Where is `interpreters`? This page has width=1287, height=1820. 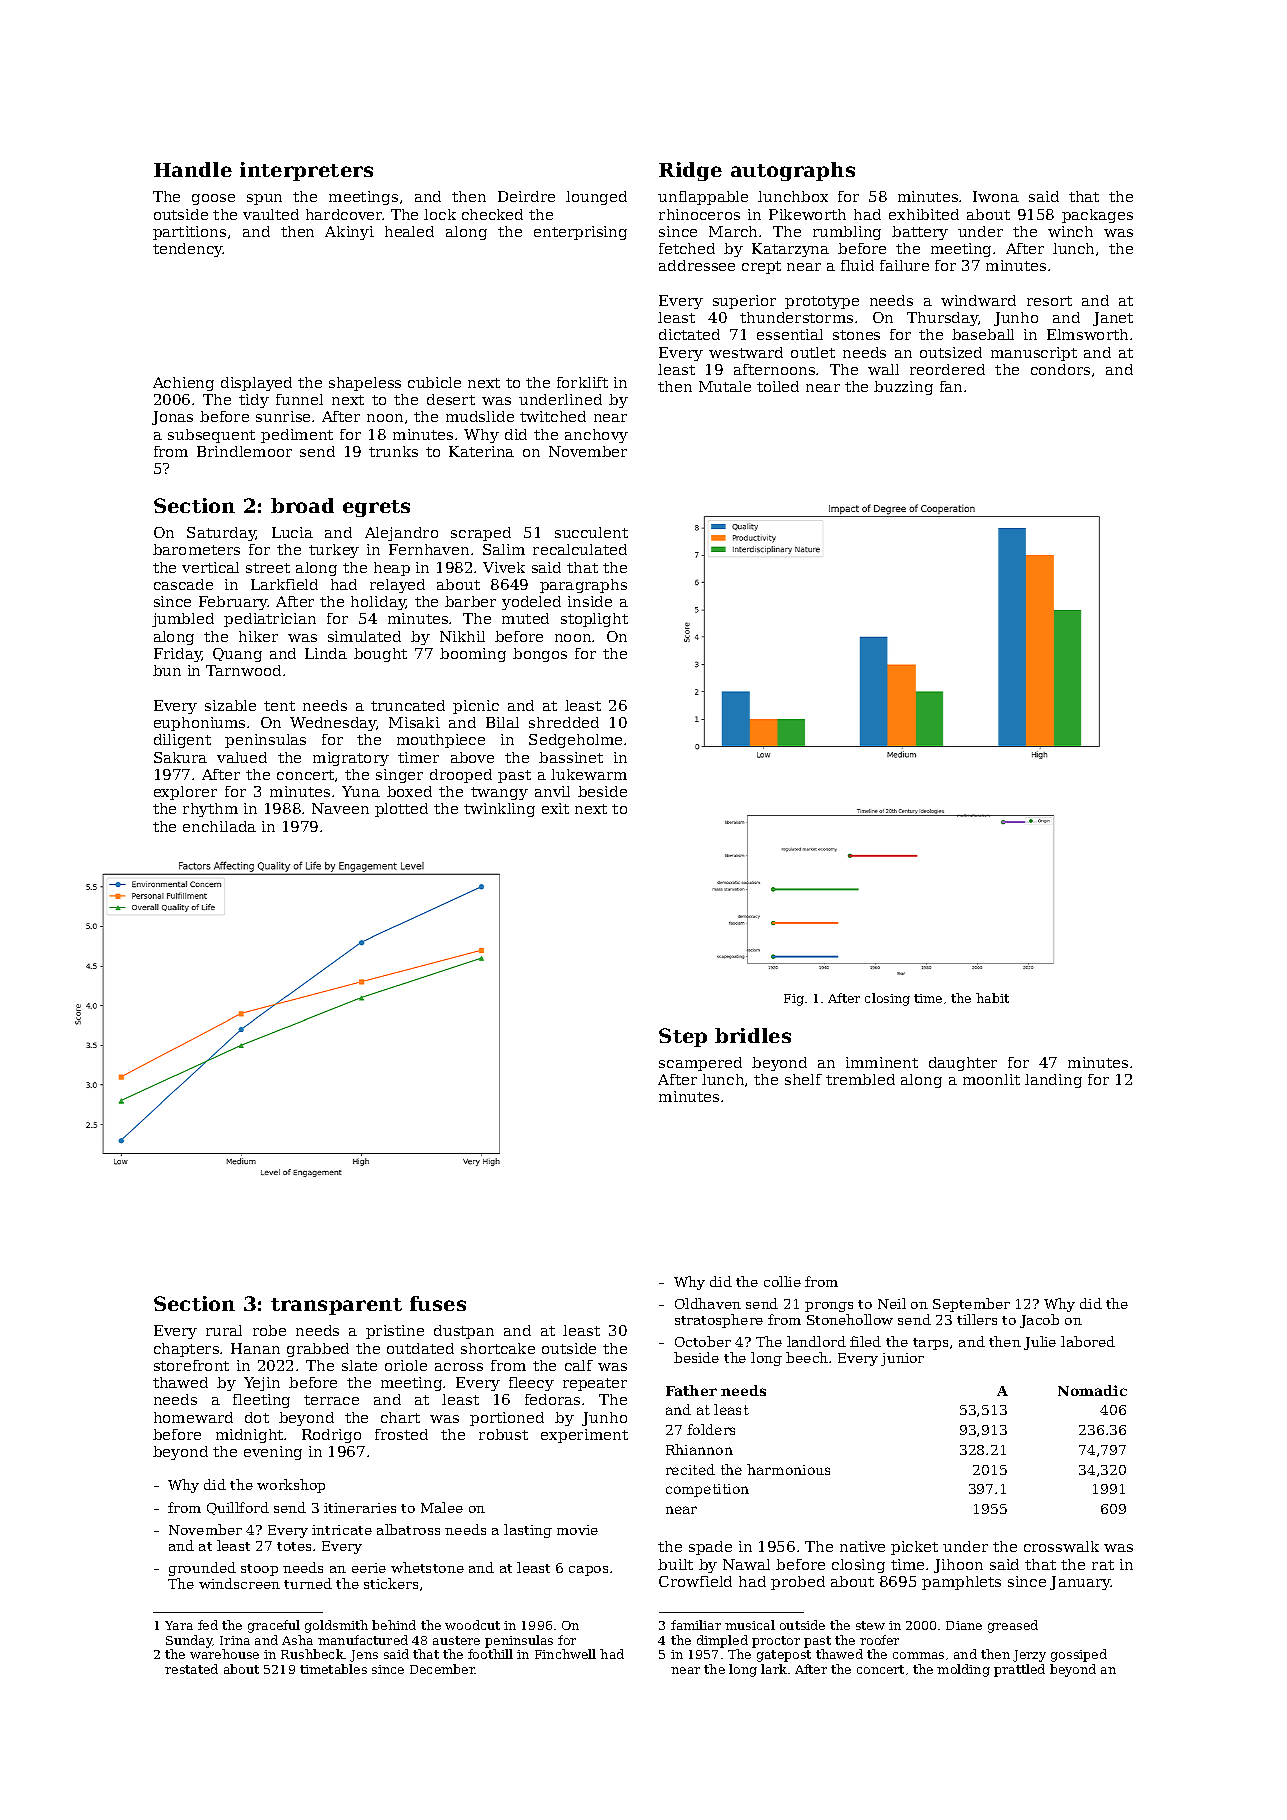 interpreters is located at coordinates (306, 171).
